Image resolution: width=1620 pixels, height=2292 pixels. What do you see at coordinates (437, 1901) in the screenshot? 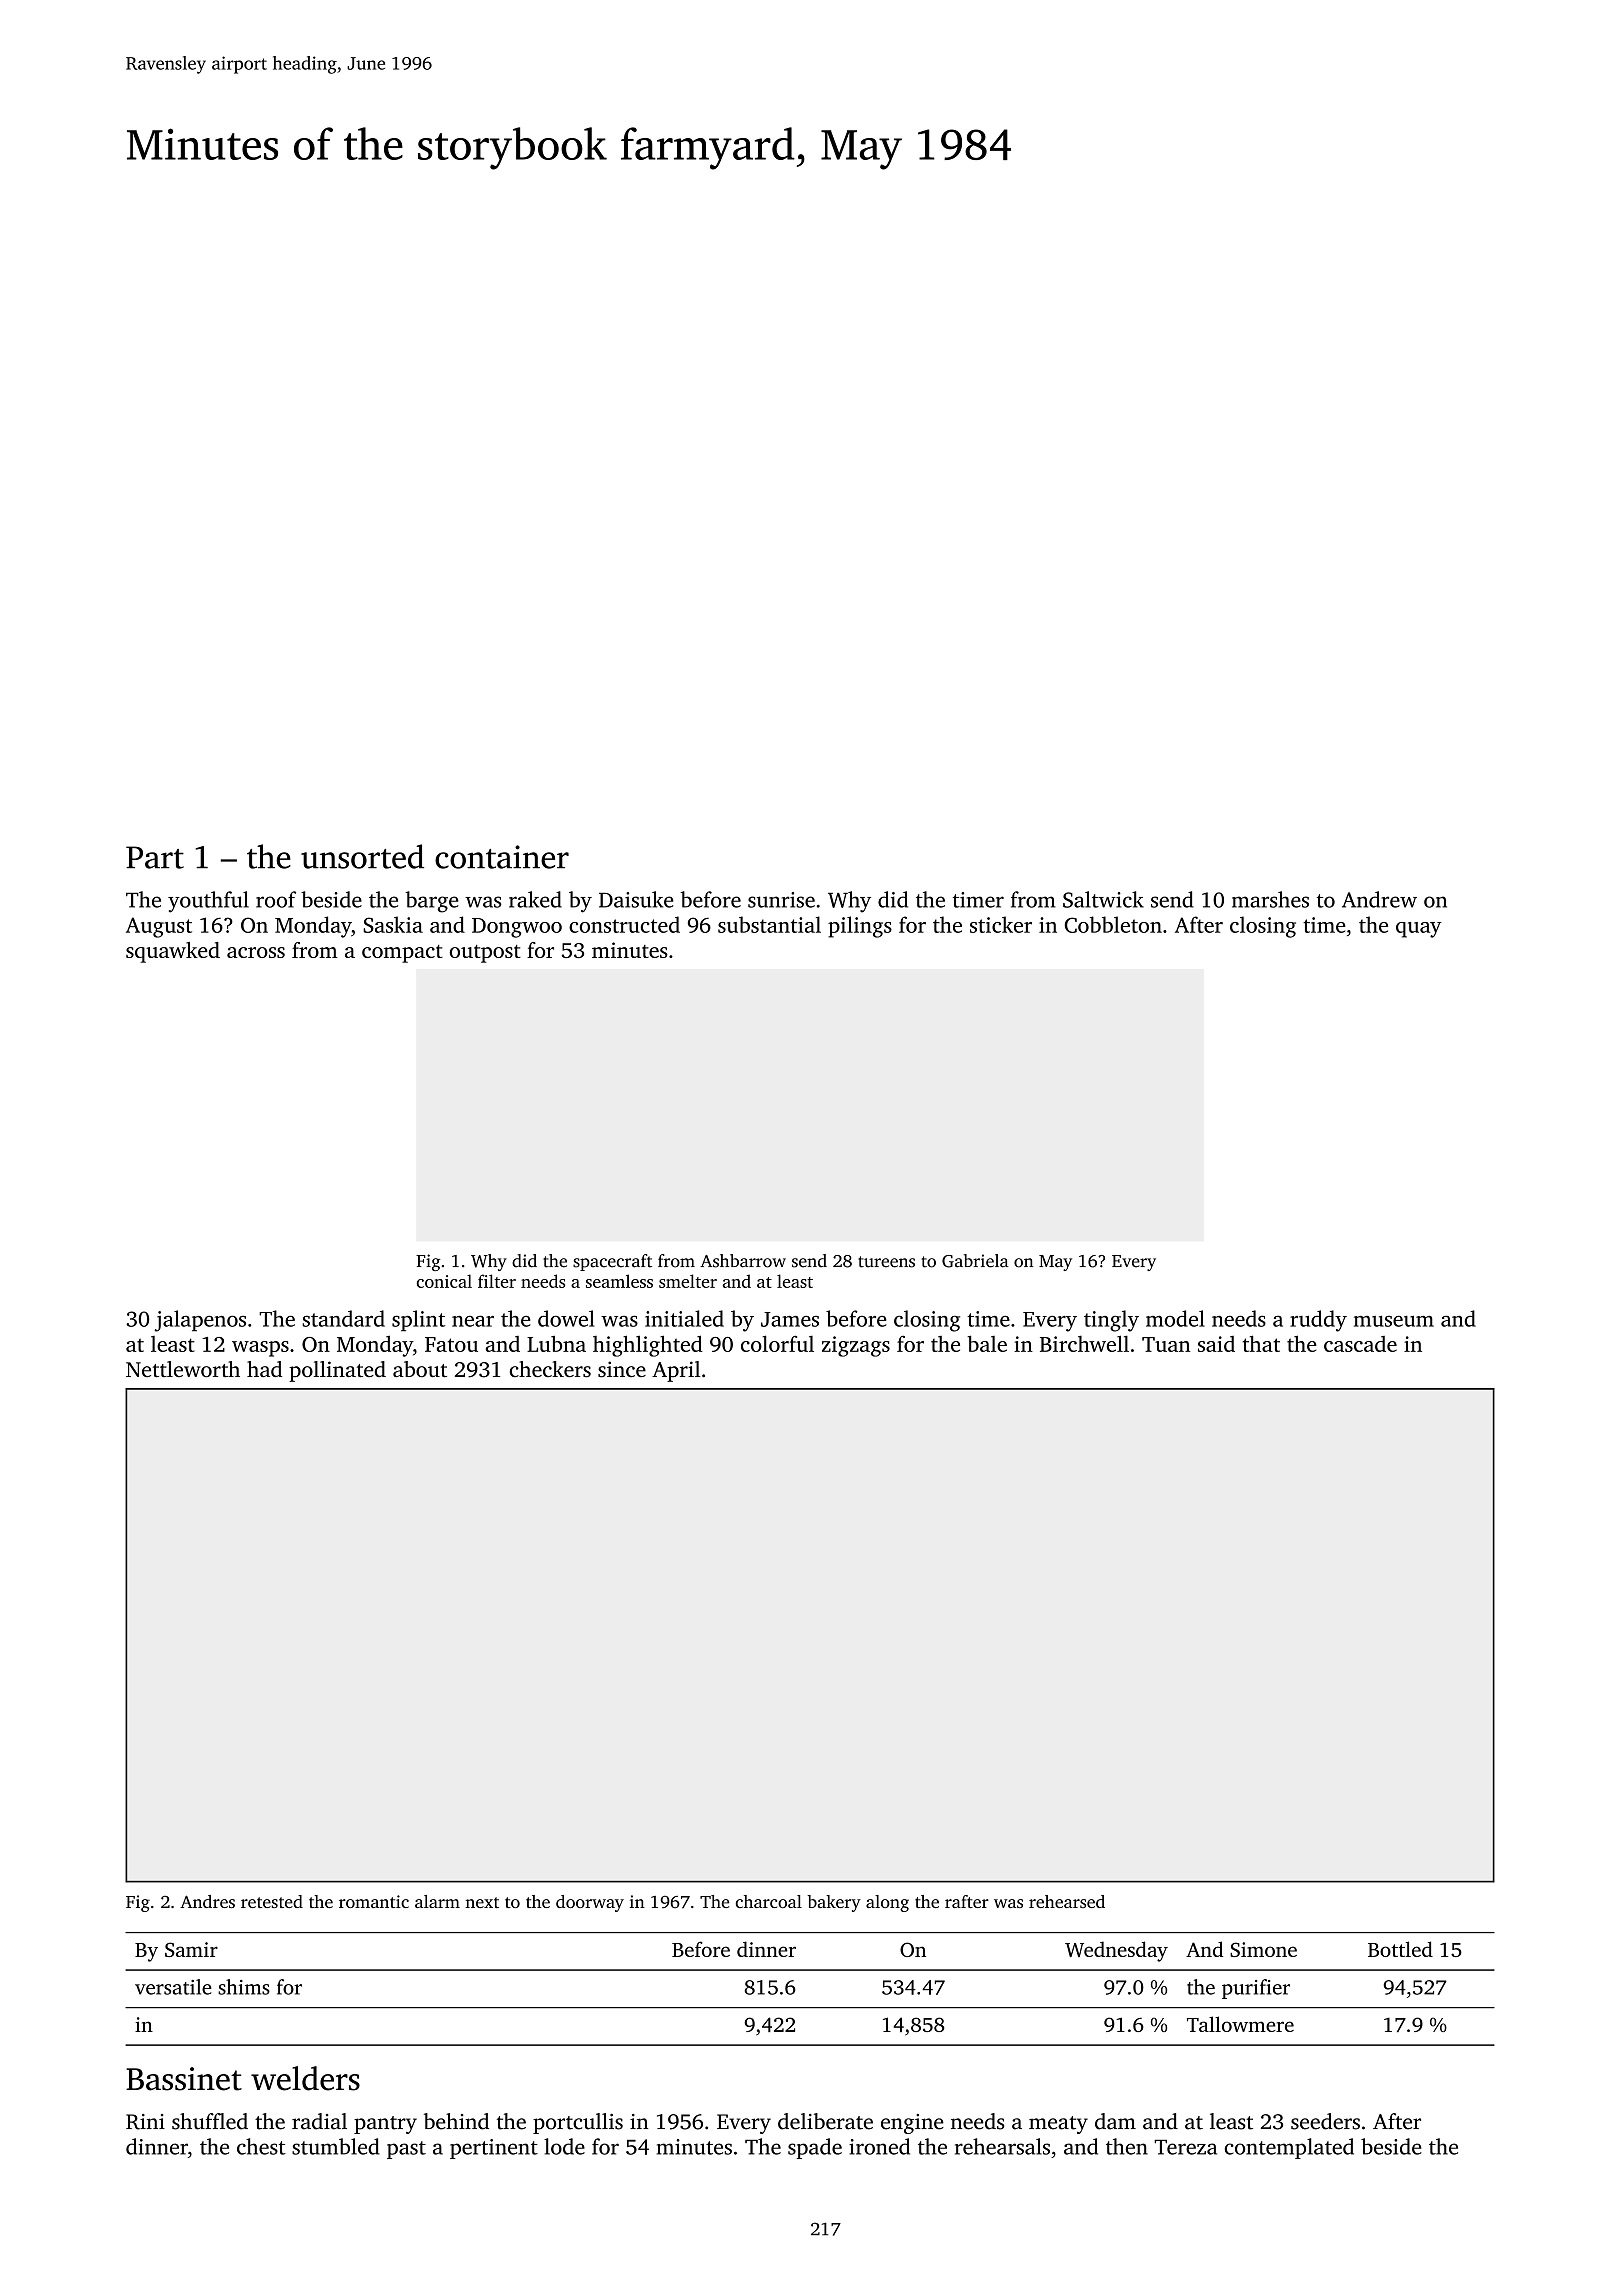
I see `alarm` at bounding box center [437, 1901].
